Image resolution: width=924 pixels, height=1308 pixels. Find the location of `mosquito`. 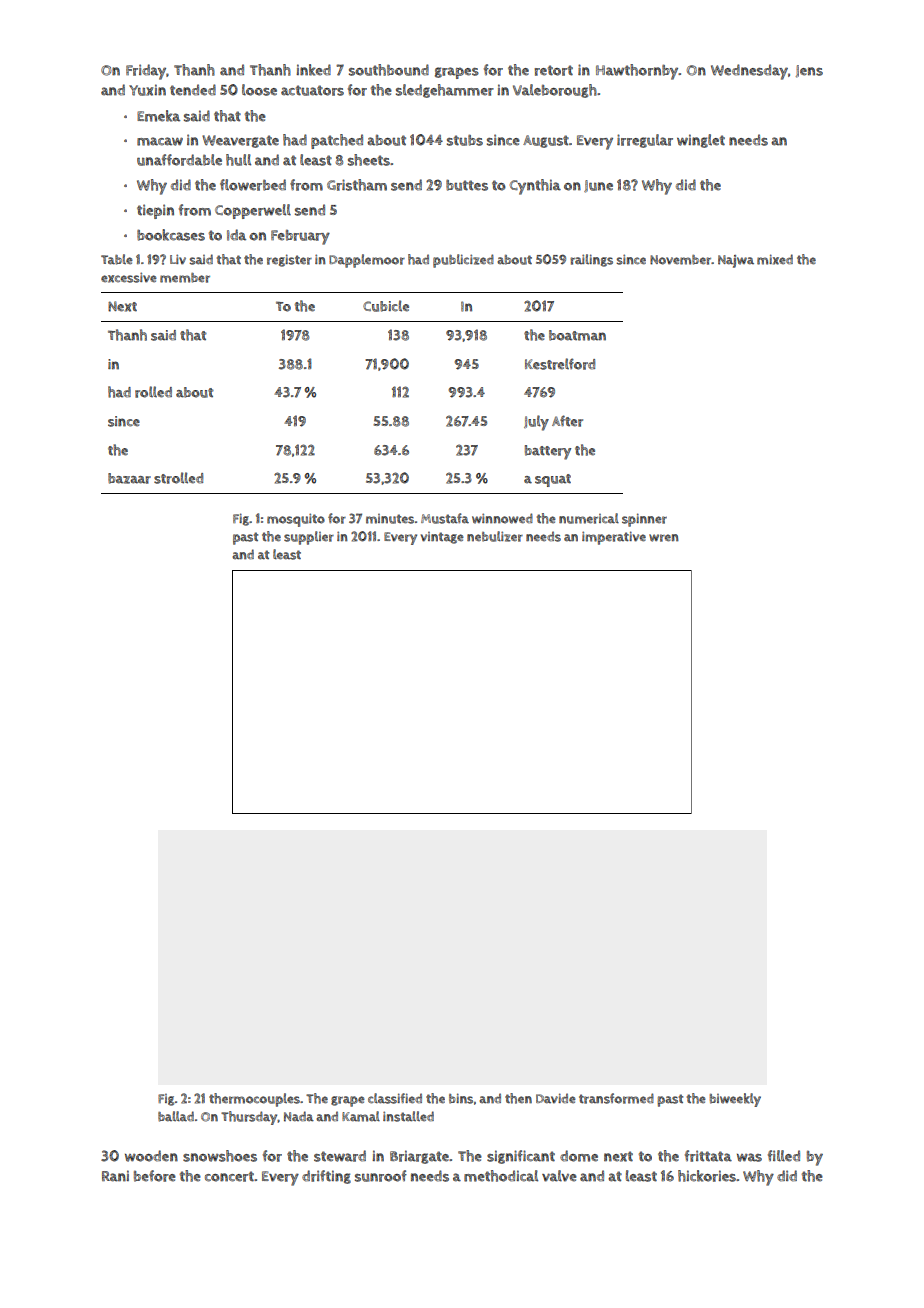

mosquito is located at coordinates (296, 520).
